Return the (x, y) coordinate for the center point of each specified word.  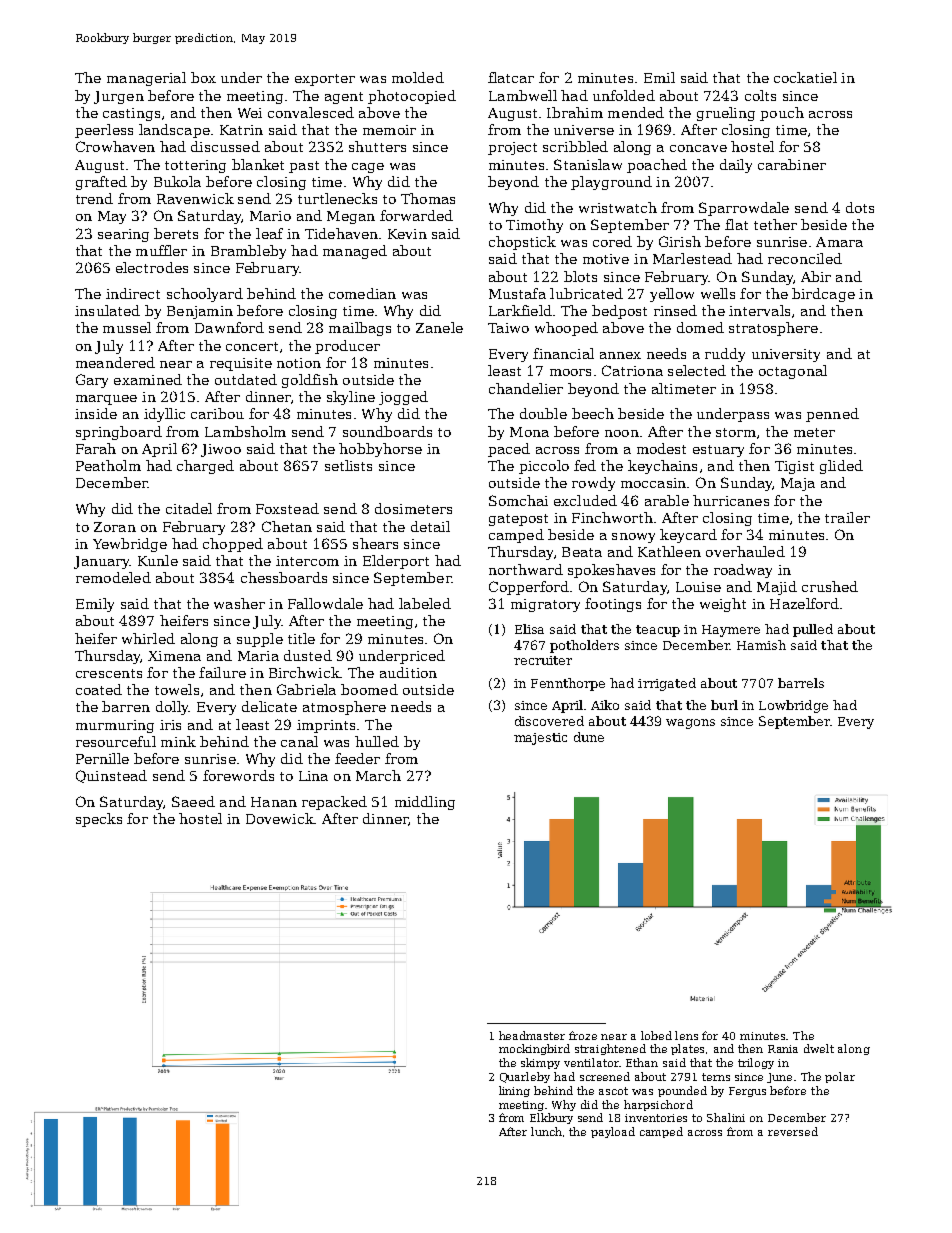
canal (299, 741)
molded (418, 77)
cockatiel (805, 77)
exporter (325, 80)
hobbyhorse (380, 450)
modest (661, 448)
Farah (96, 448)
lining (514, 1091)
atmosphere (344, 708)
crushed (830, 586)
